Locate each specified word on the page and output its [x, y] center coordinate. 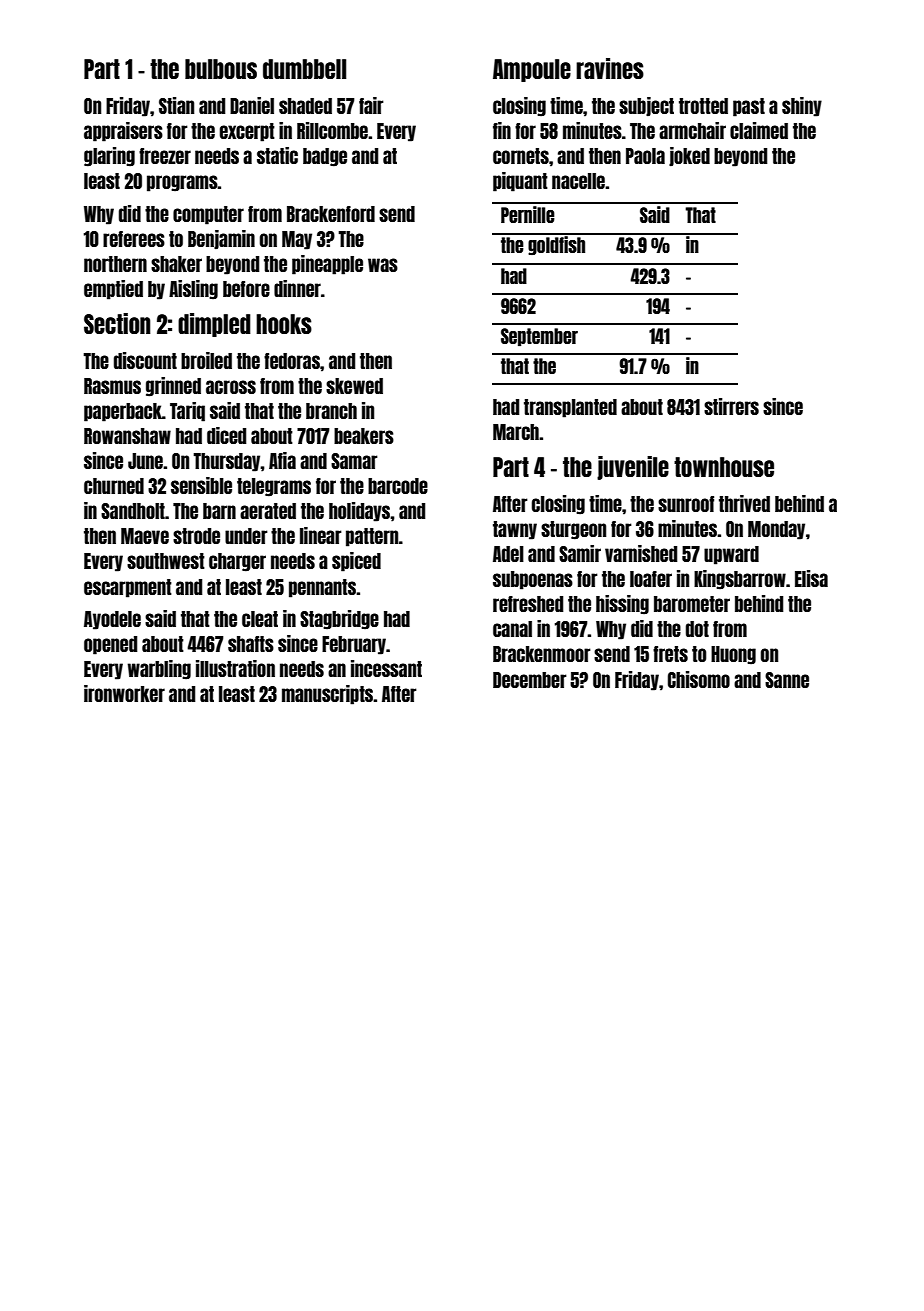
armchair [692, 130]
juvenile [633, 468]
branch [331, 411]
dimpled [214, 325]
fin [502, 130]
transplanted [570, 408]
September [539, 337]
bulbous [221, 69]
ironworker [124, 693]
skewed [354, 386]
